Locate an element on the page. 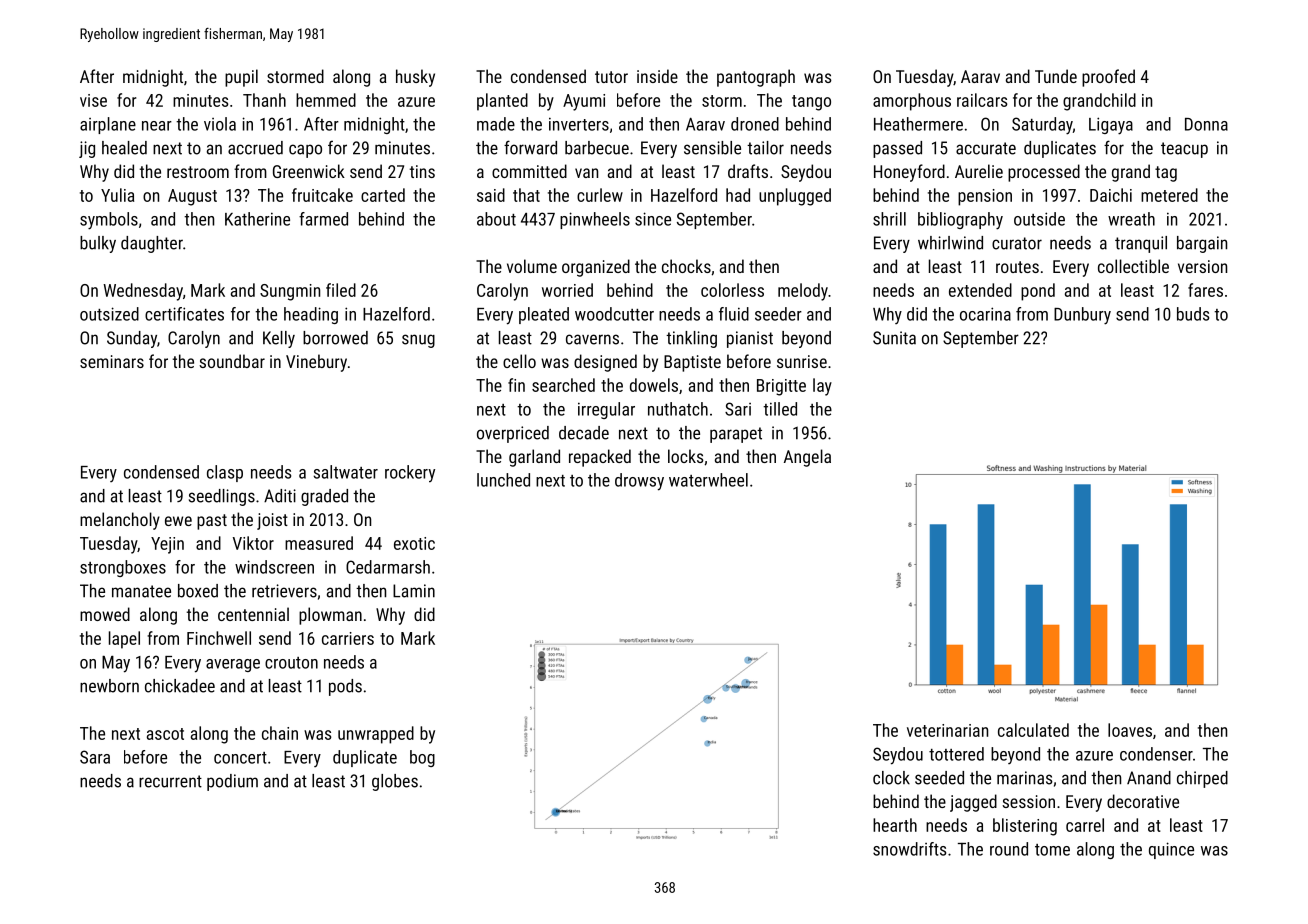 The width and height of the document is (1308, 924). joist is located at coordinates (272, 521).
